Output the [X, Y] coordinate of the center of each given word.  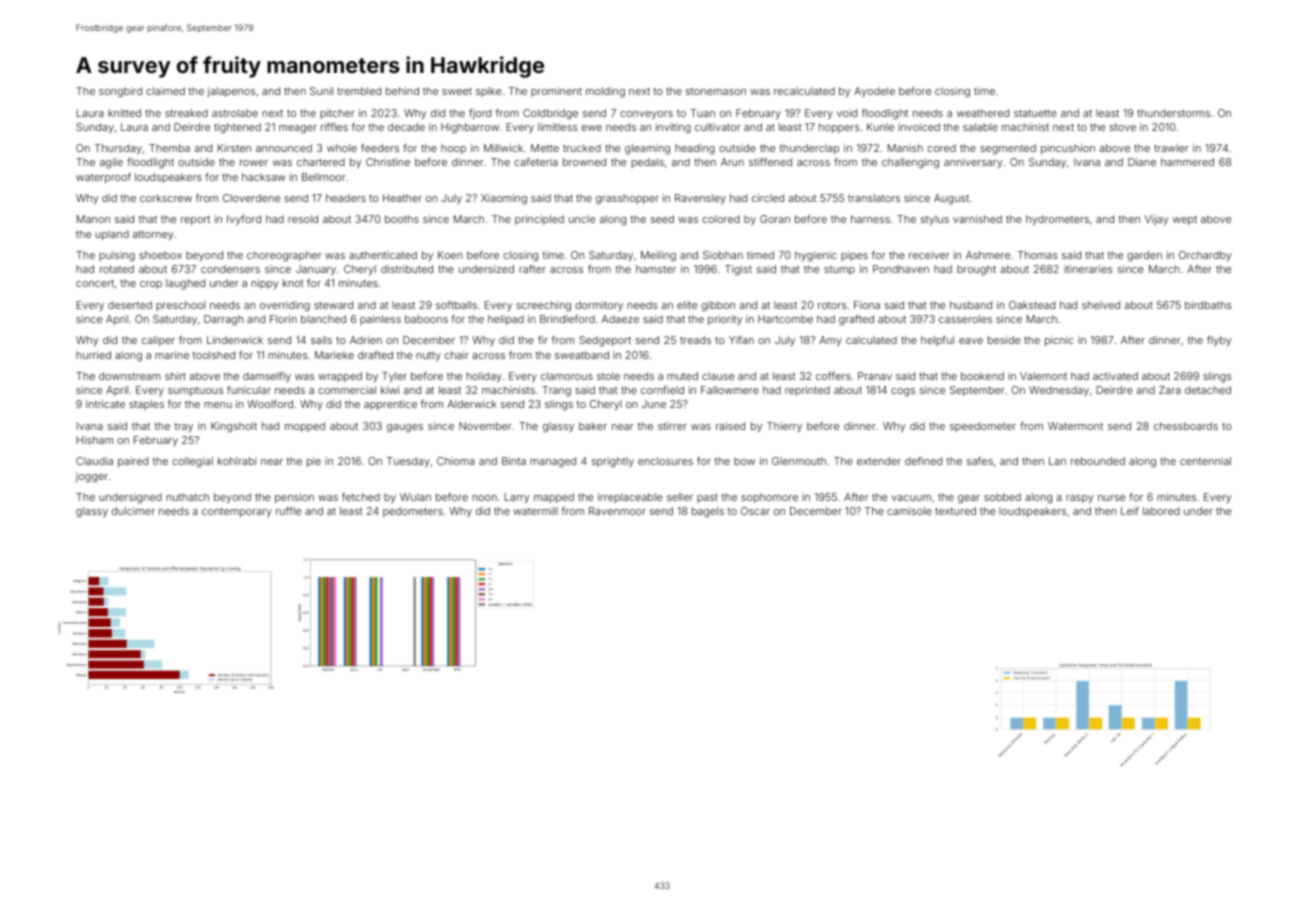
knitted [124, 113]
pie [314, 462]
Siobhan [723, 255]
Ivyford [244, 220]
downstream [130, 376]
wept [1185, 220]
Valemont [1043, 376]
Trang [556, 391]
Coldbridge [550, 114]
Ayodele [874, 92]
